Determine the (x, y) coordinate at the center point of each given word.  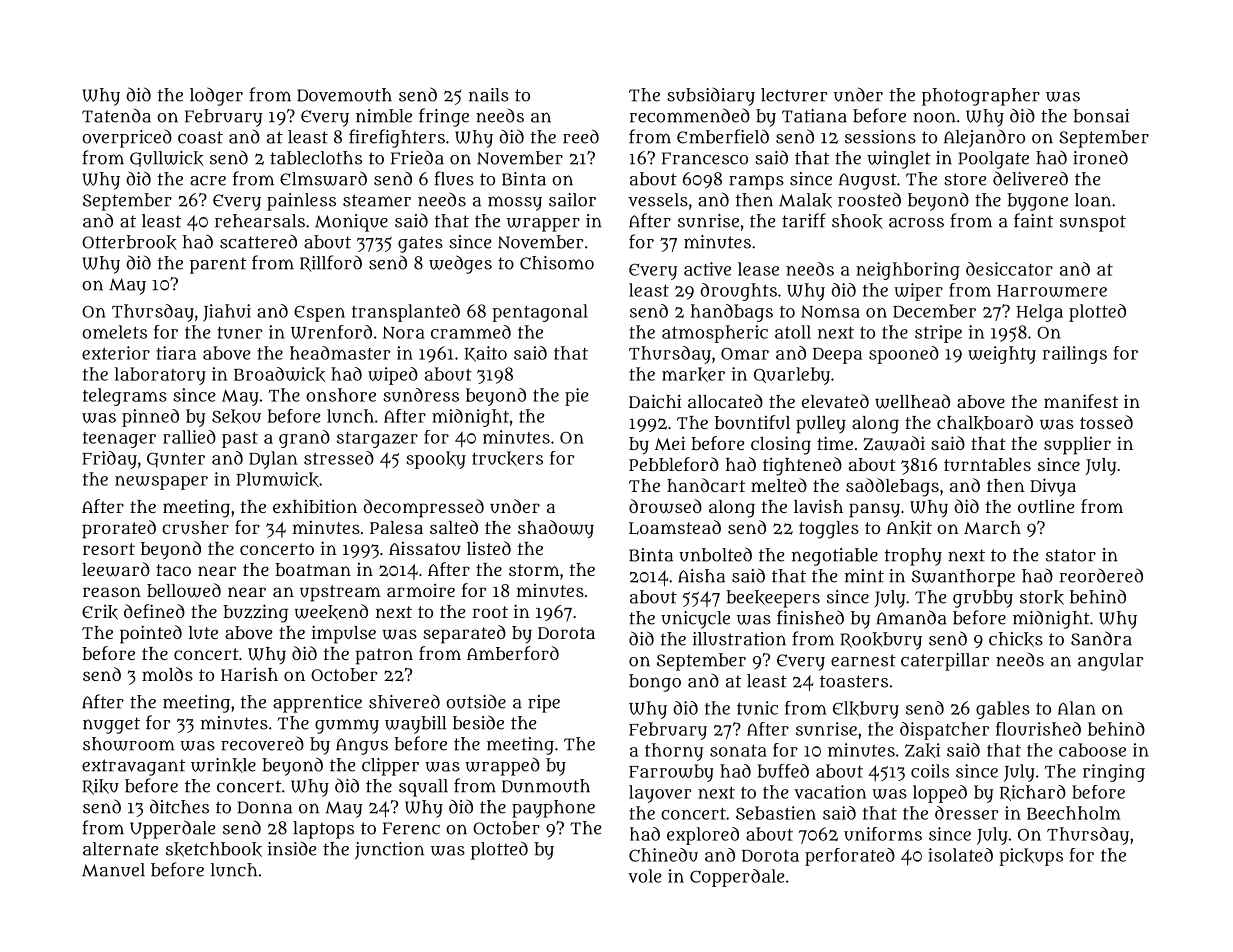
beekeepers (773, 599)
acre (208, 181)
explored (703, 836)
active (707, 269)
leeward (116, 569)
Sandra (1101, 638)
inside (292, 849)
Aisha (701, 576)
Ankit (909, 528)
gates (420, 244)
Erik (100, 612)
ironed (1100, 157)
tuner (240, 333)
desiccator (1009, 269)
